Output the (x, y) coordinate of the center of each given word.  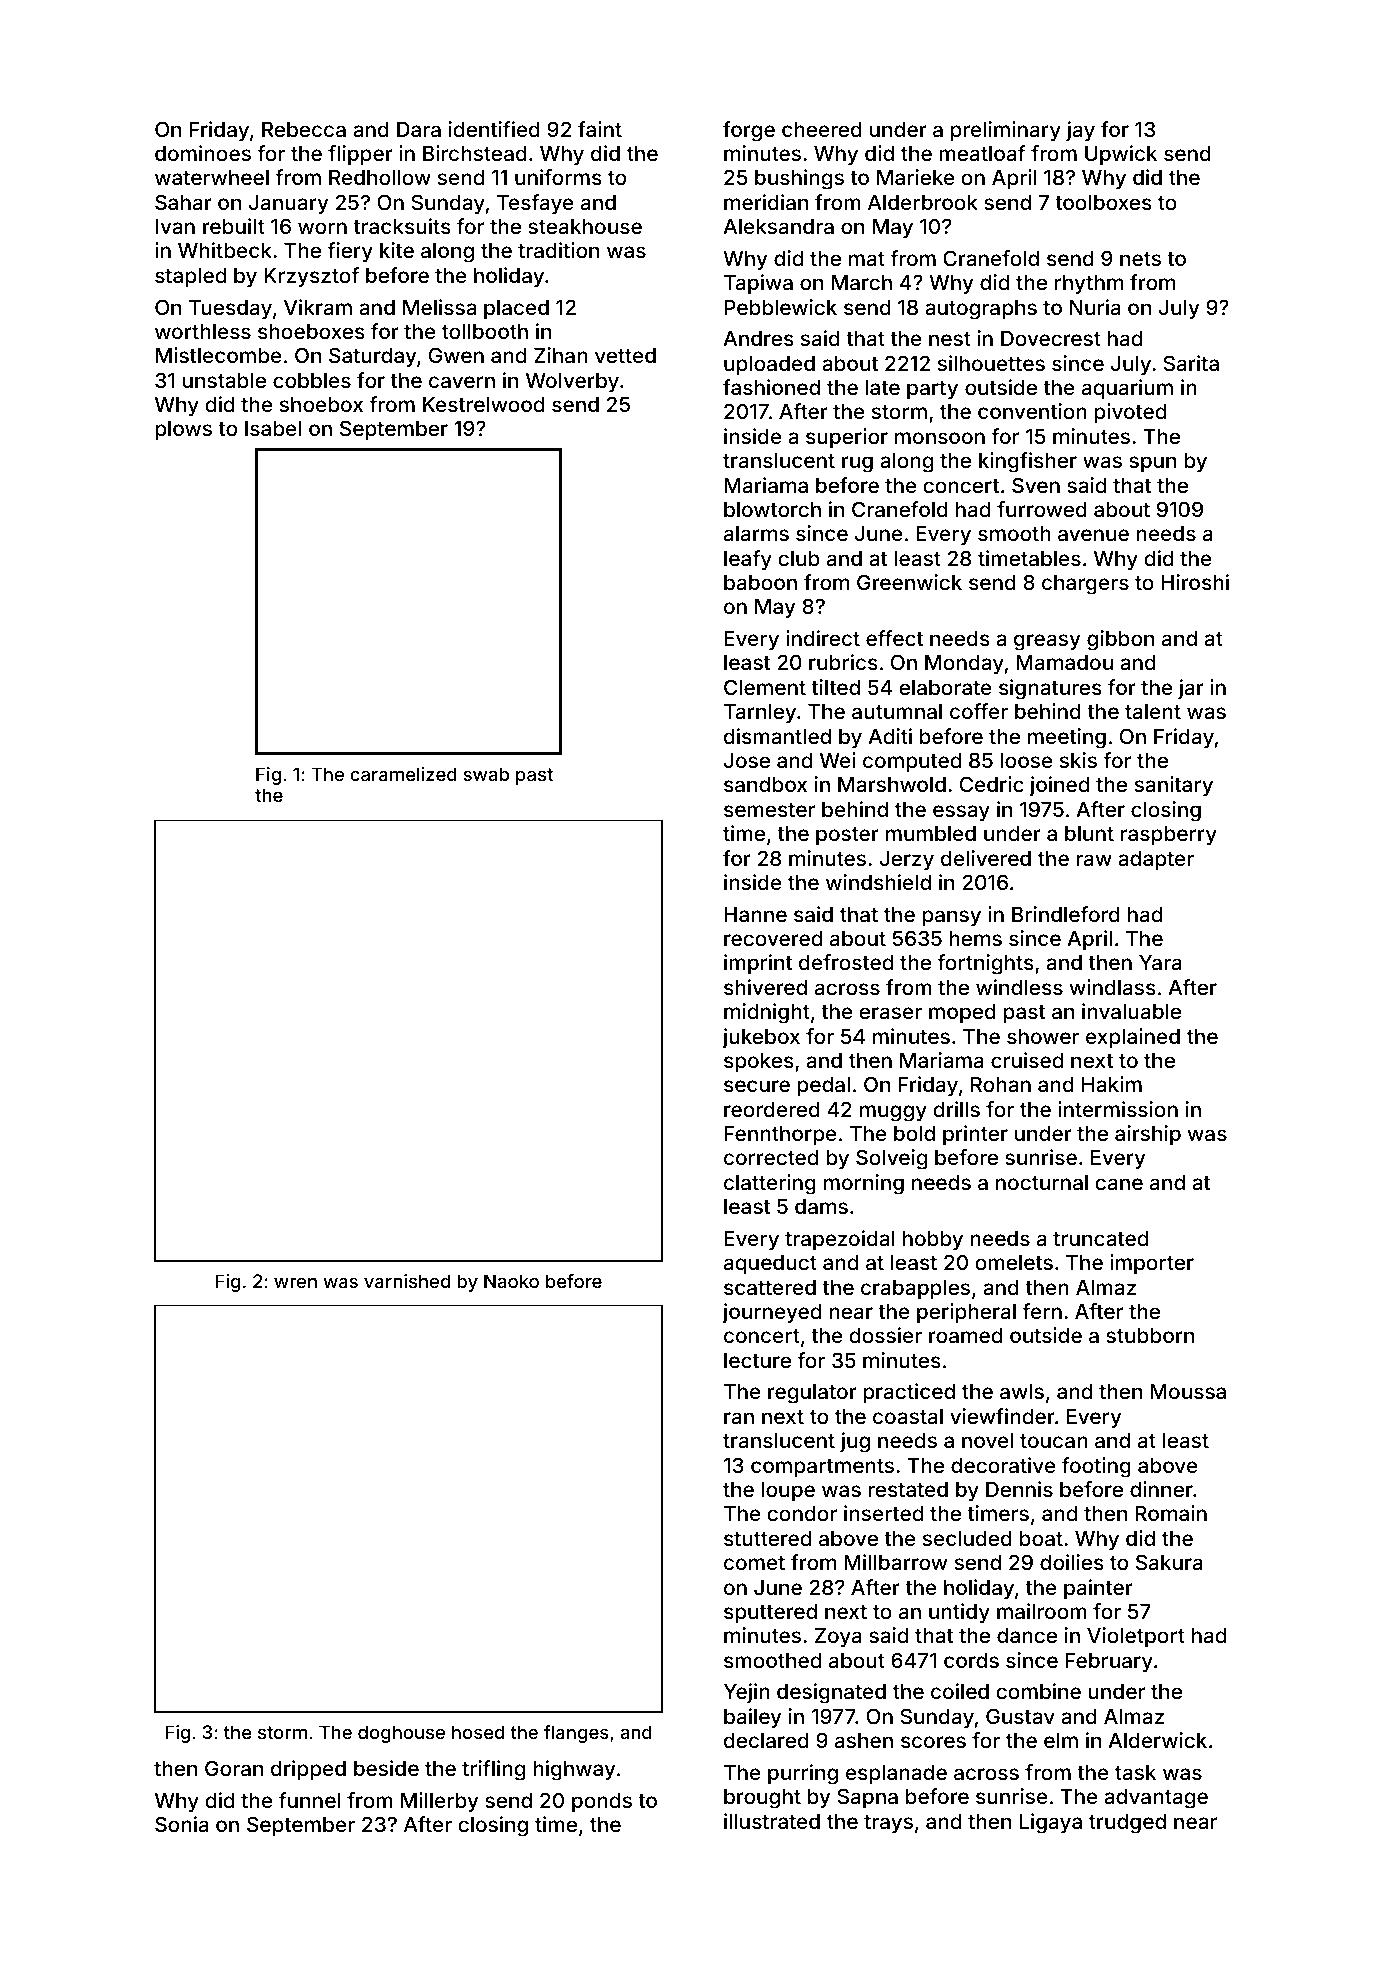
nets (1140, 259)
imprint (758, 964)
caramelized (403, 774)
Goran (234, 1768)
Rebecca (304, 129)
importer (1152, 1264)
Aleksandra (778, 226)
